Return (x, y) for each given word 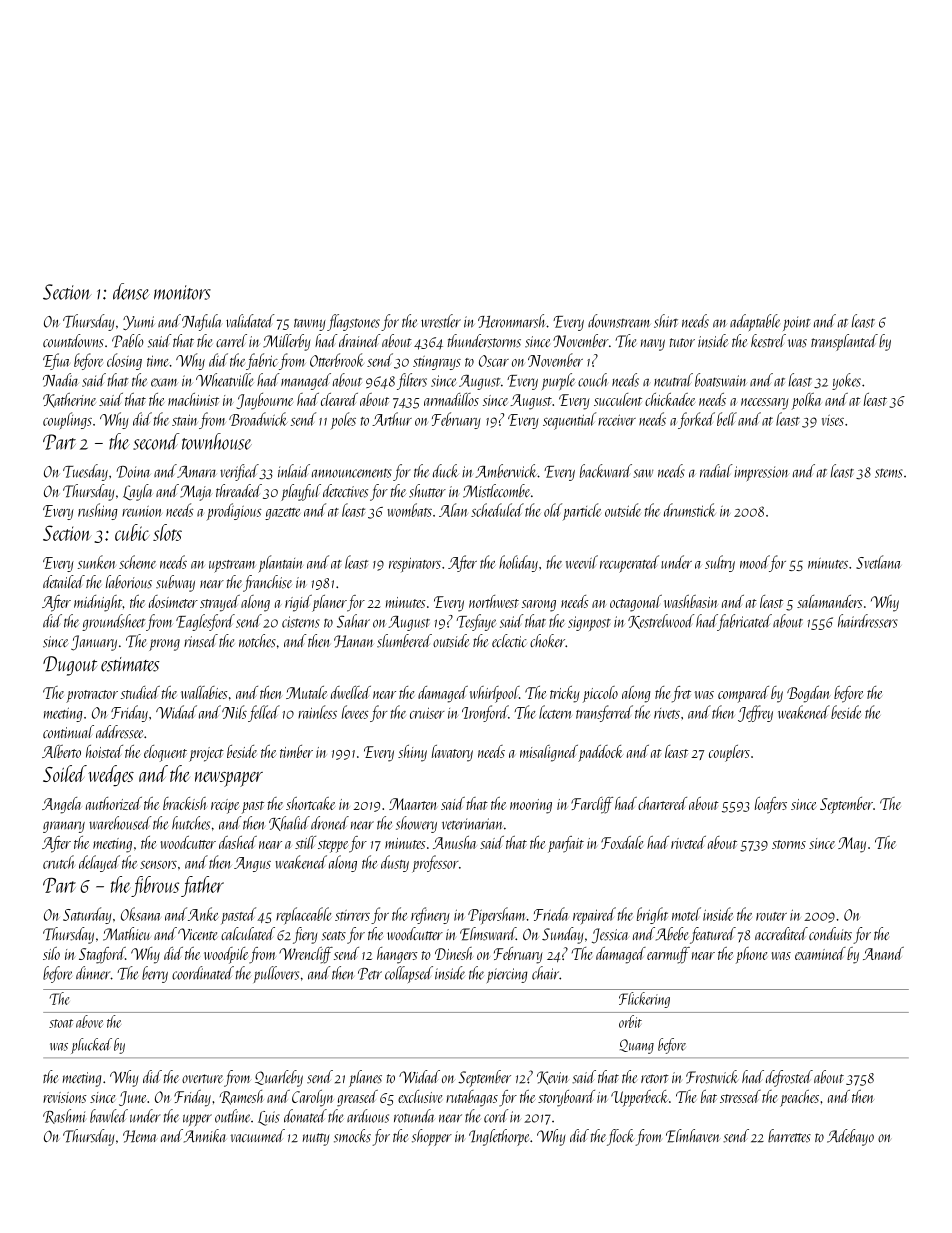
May (852, 845)
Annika (205, 1136)
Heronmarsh (512, 321)
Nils (234, 712)
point (796, 323)
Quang (637, 1046)
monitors (182, 292)
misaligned (549, 753)
